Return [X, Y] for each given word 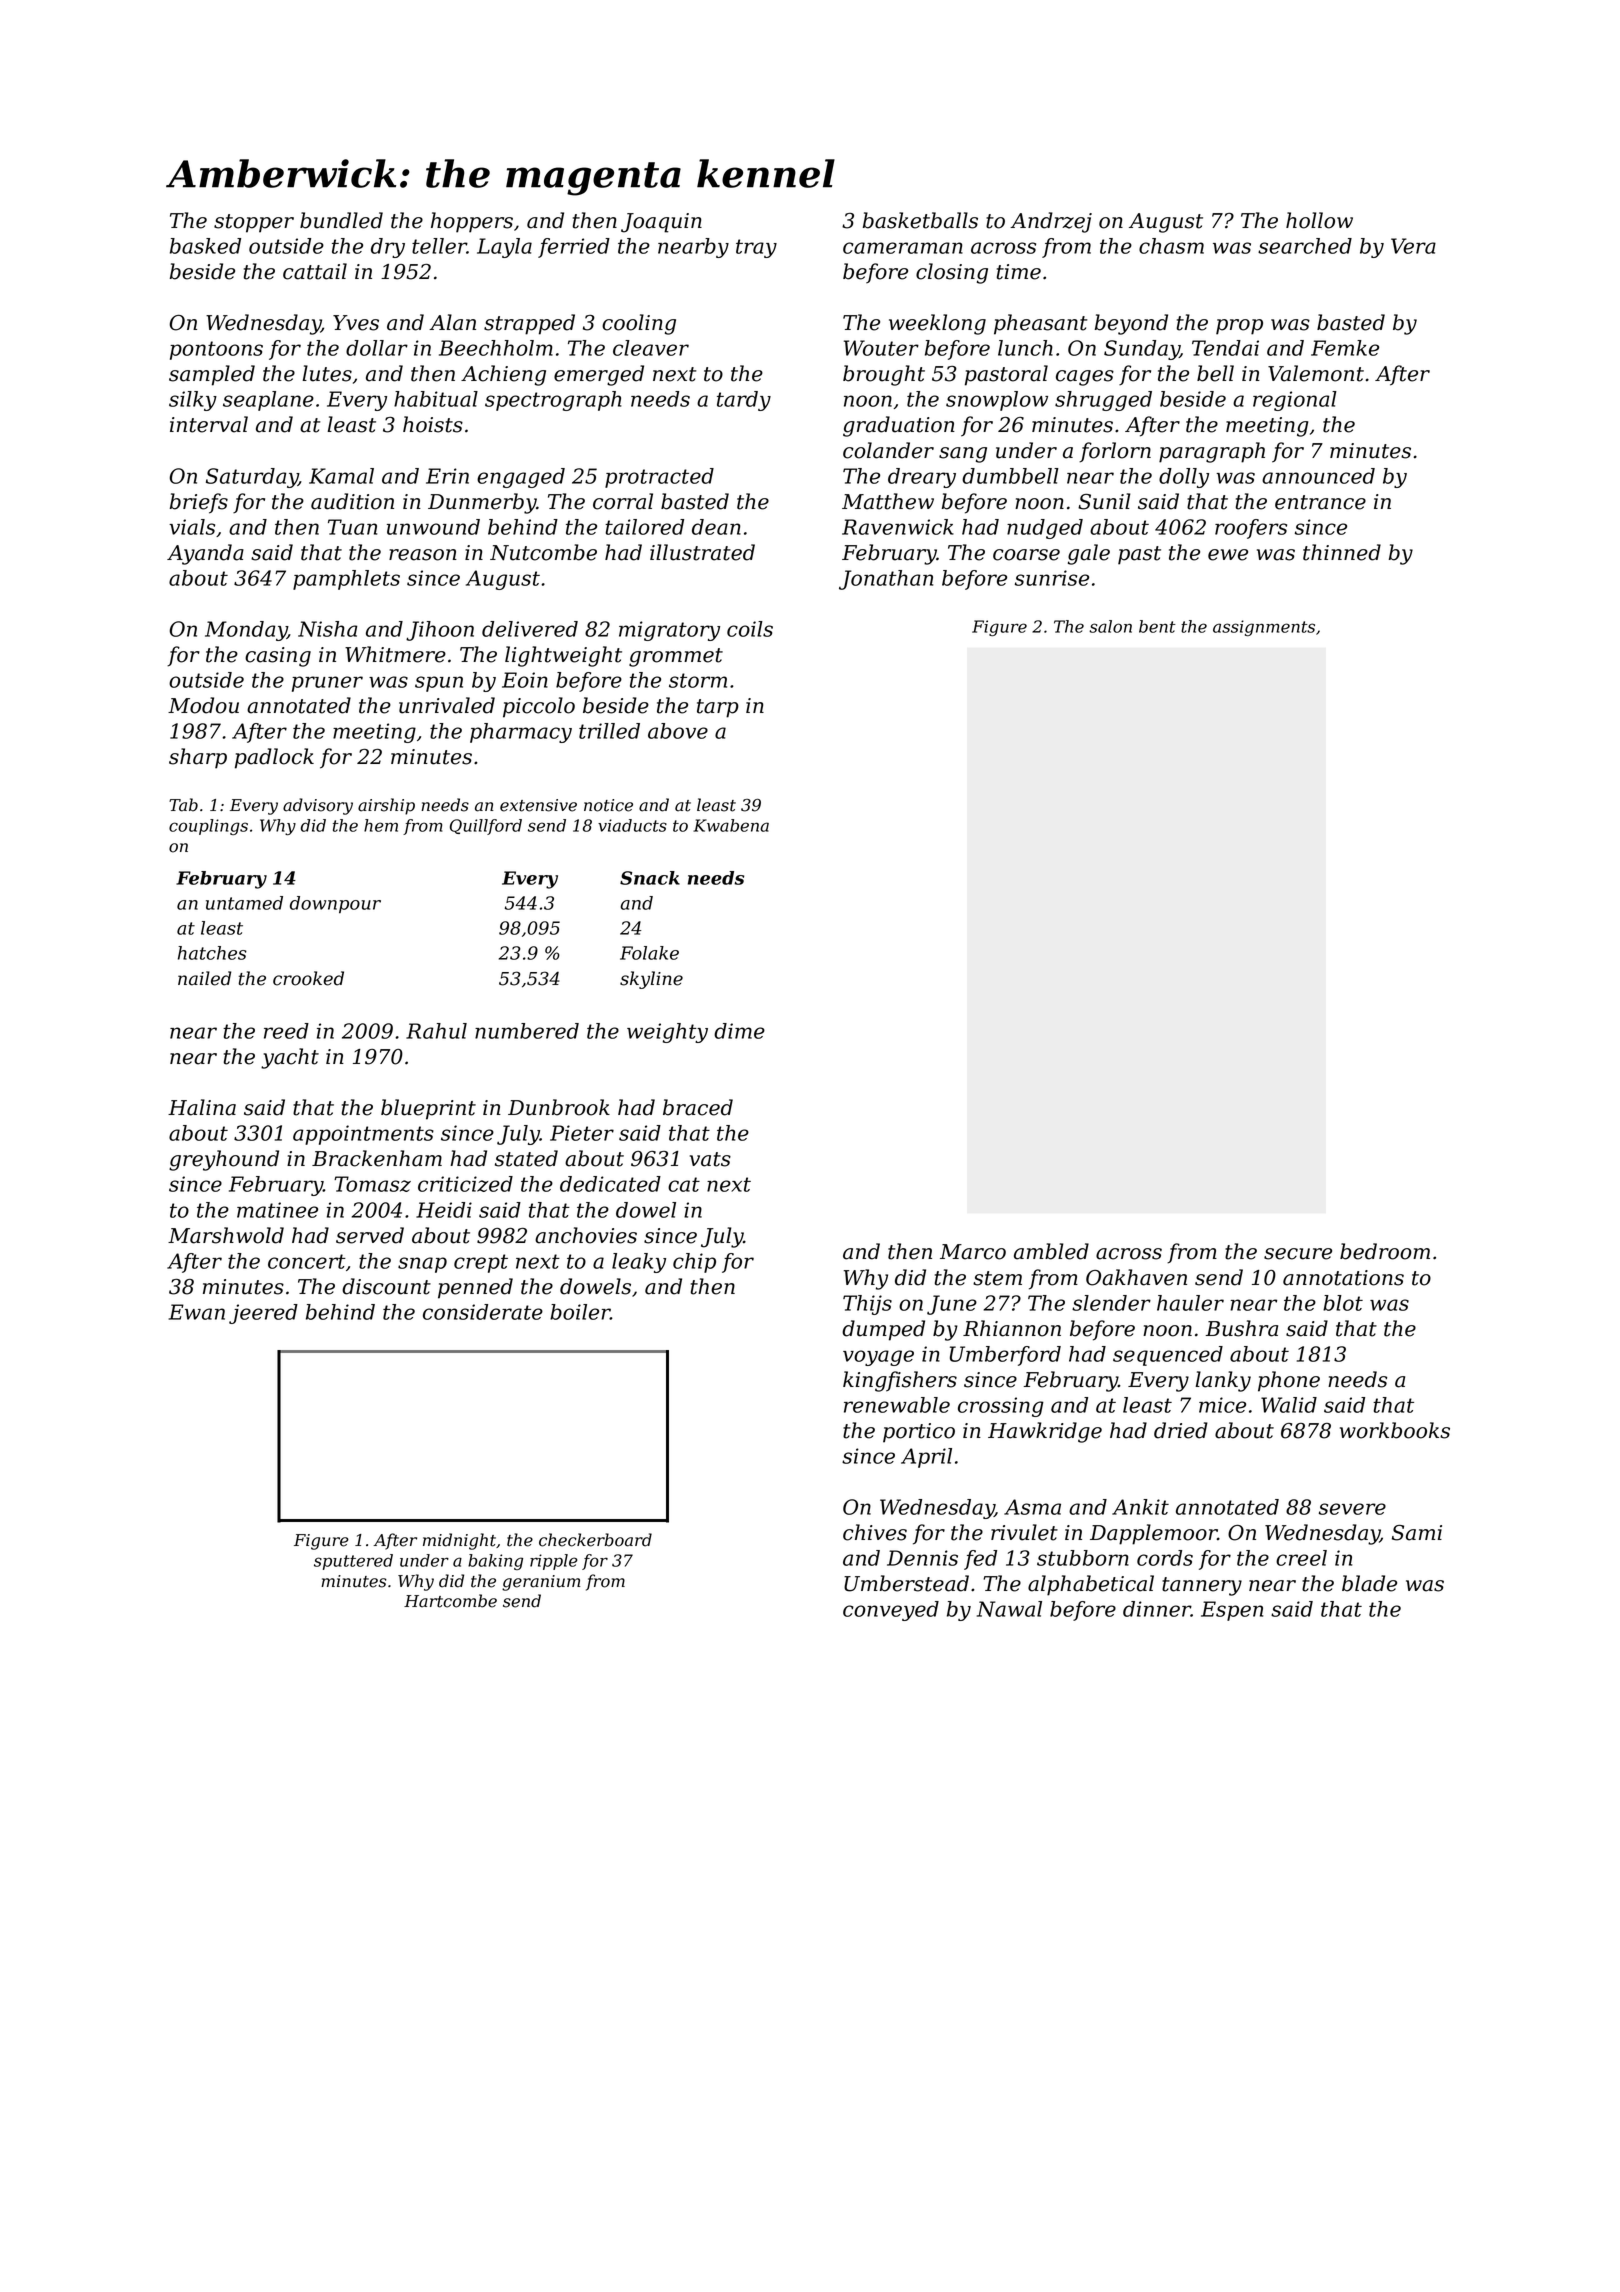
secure [1298, 1254]
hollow [1319, 220]
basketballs [920, 220]
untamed [244, 903]
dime [739, 1031]
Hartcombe [450, 1601]
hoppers [472, 222]
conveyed [891, 1611]
